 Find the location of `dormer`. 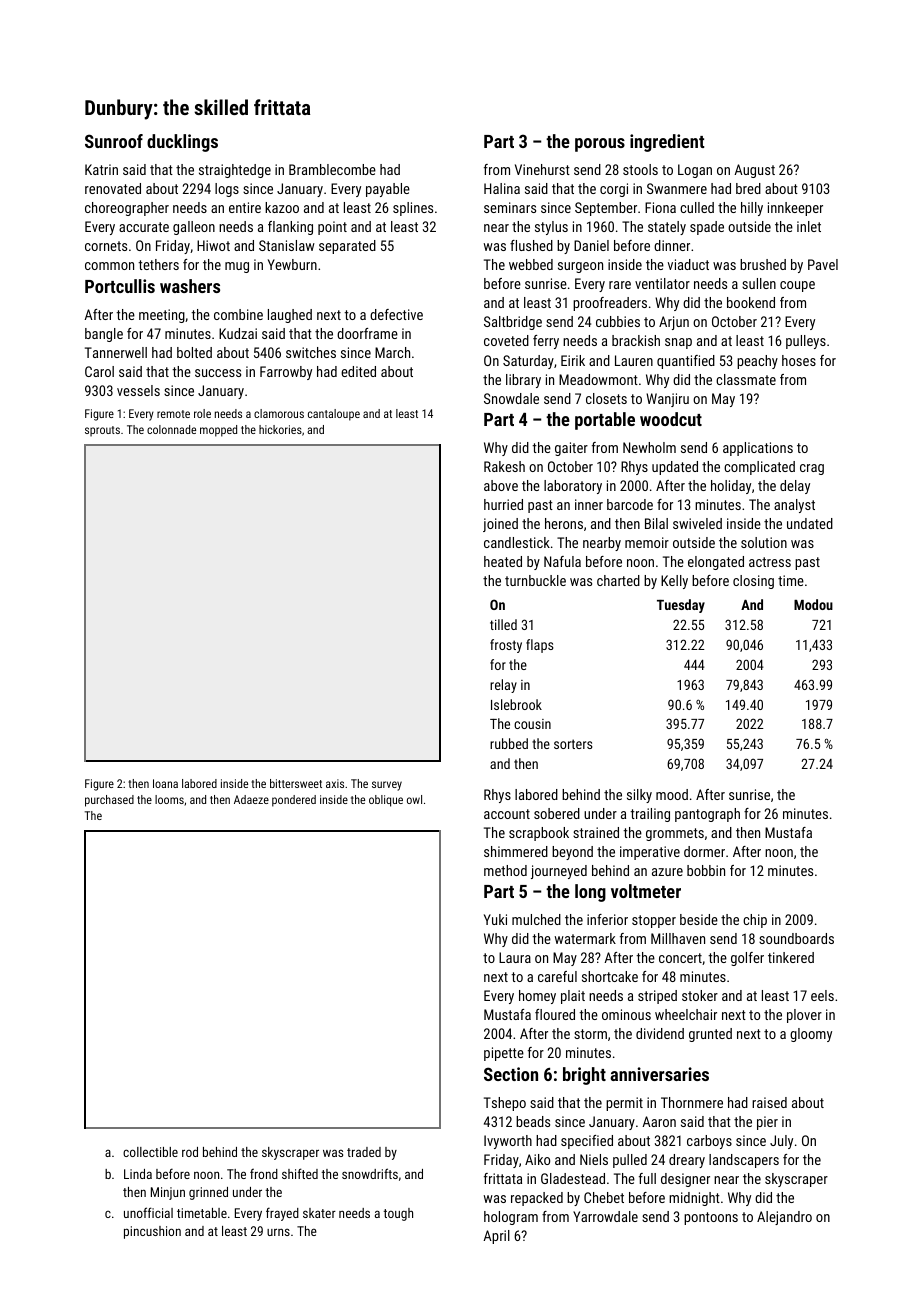

dormer is located at coordinates (704, 851).
